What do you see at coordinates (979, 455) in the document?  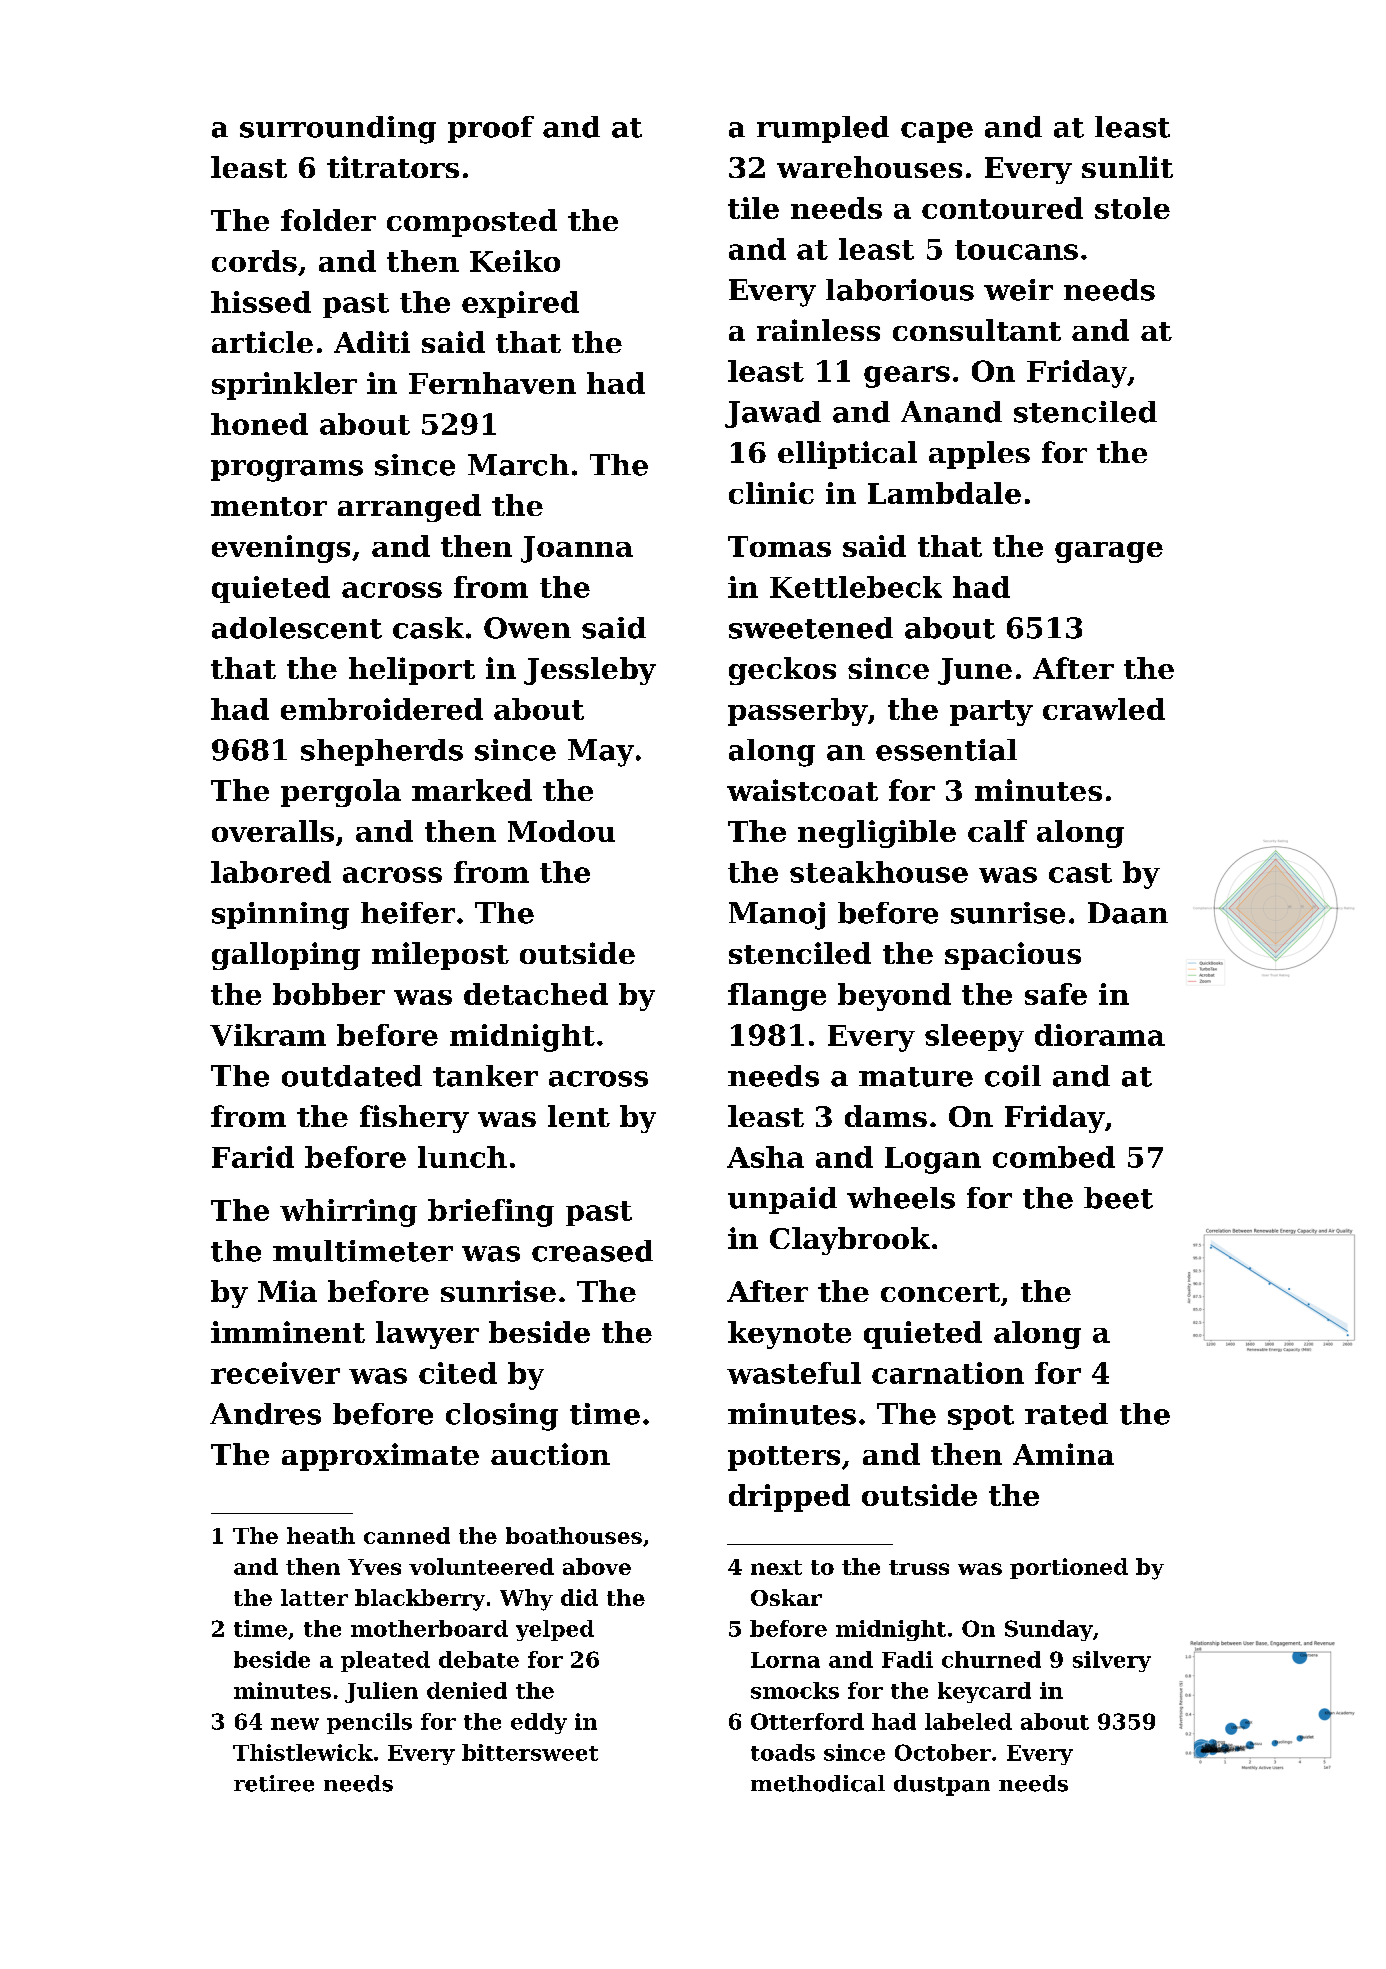 I see `apples` at bounding box center [979, 455].
